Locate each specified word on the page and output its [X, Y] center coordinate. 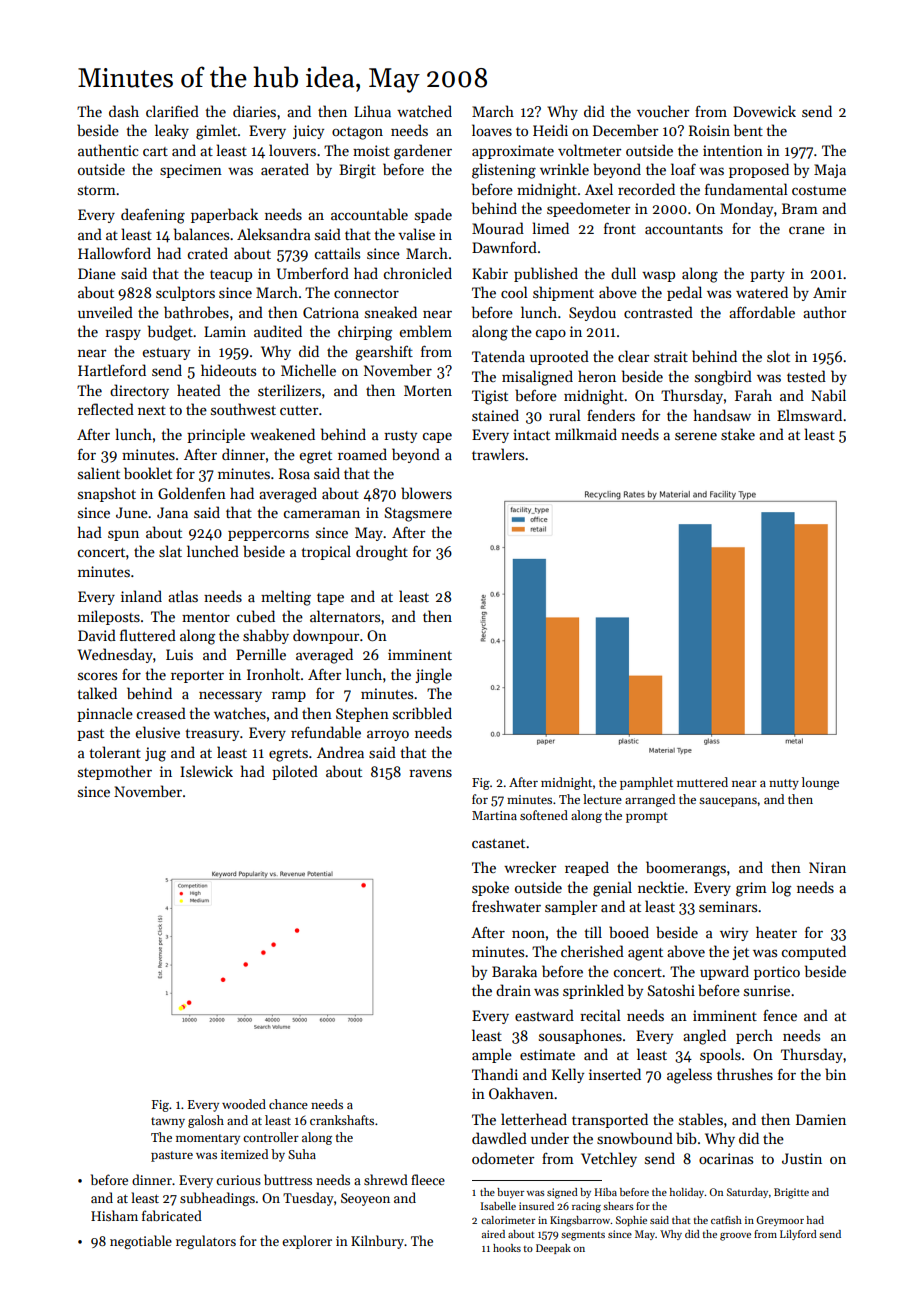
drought [382, 553]
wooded [244, 1104]
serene [696, 436]
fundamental [746, 189]
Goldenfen [192, 493]
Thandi [495, 1074]
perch [754, 1036]
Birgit [357, 171]
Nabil [828, 395]
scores [97, 676]
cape [437, 437]
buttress [288, 1179]
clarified [172, 111]
